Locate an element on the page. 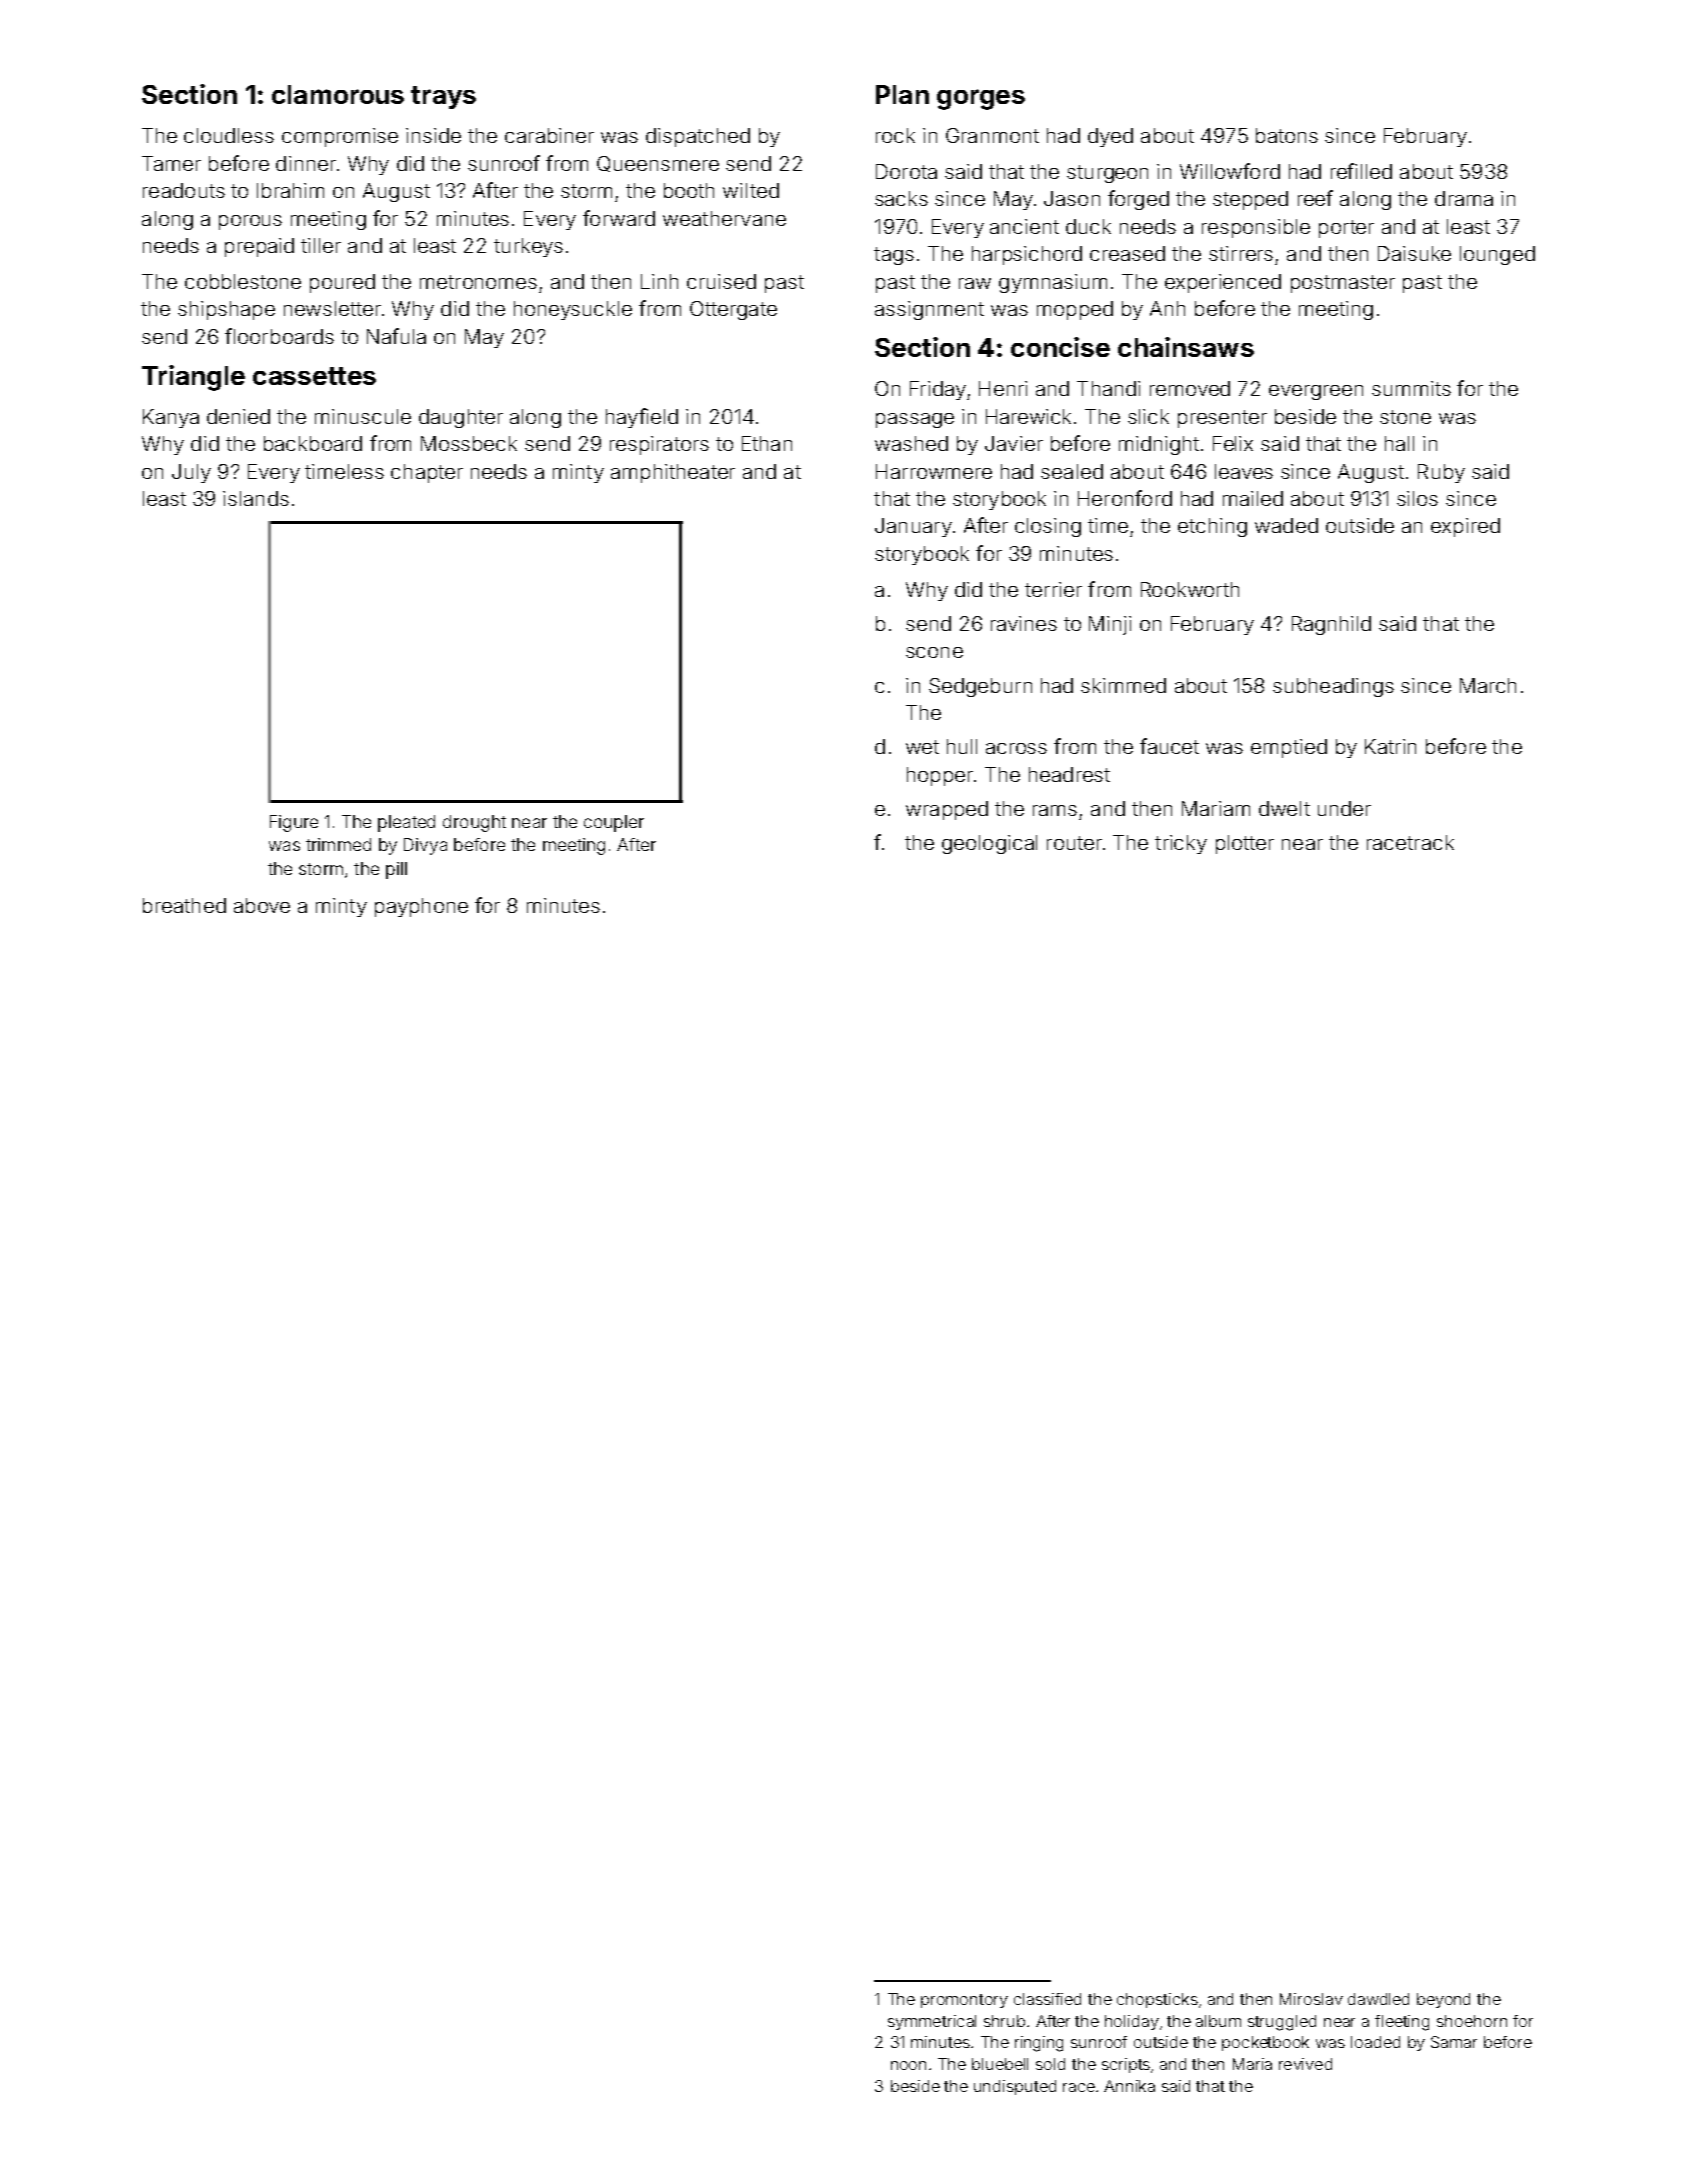  terrier is located at coordinates (1053, 589).
